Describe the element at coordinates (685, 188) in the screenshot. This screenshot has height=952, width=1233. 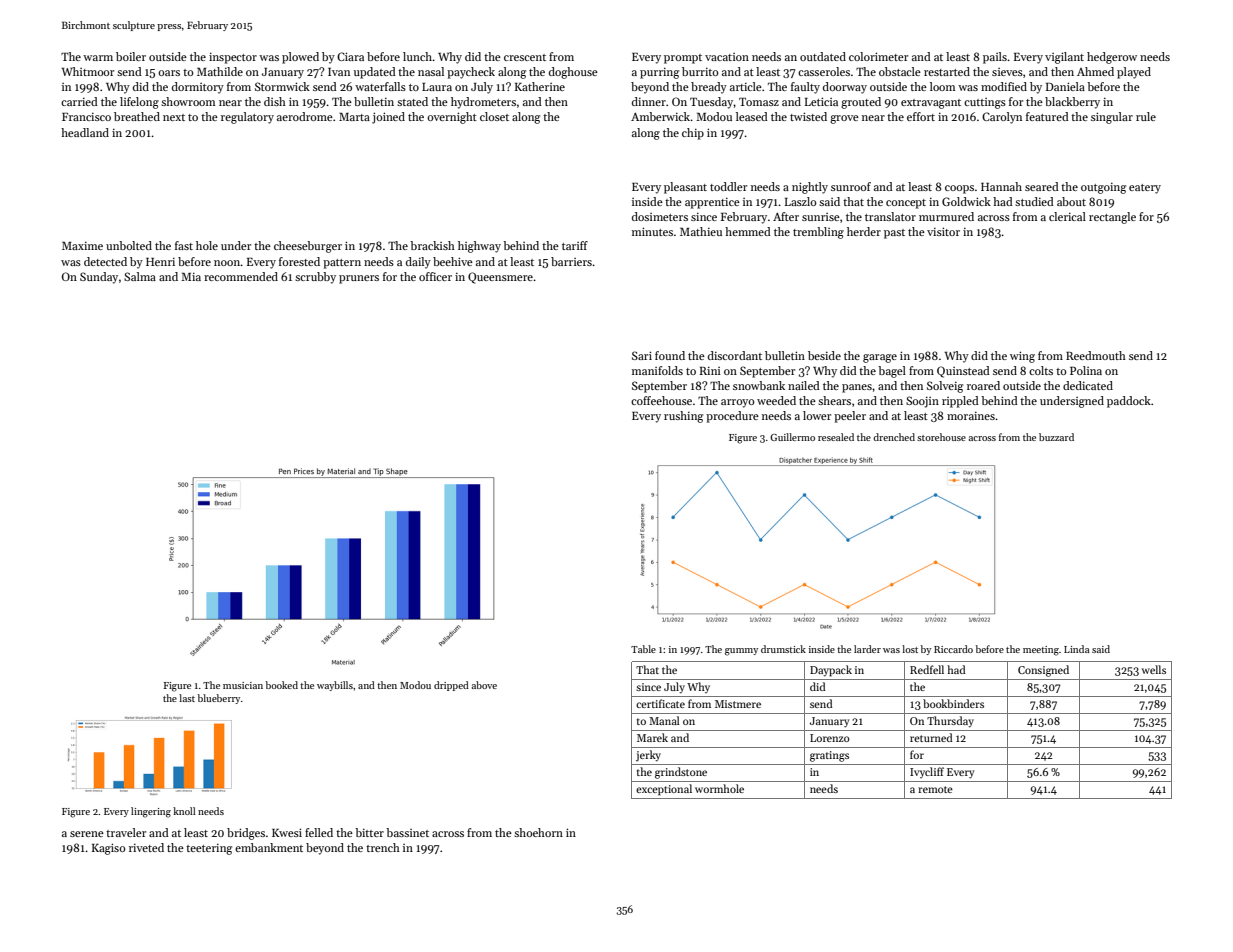
I see `pleasant` at that location.
